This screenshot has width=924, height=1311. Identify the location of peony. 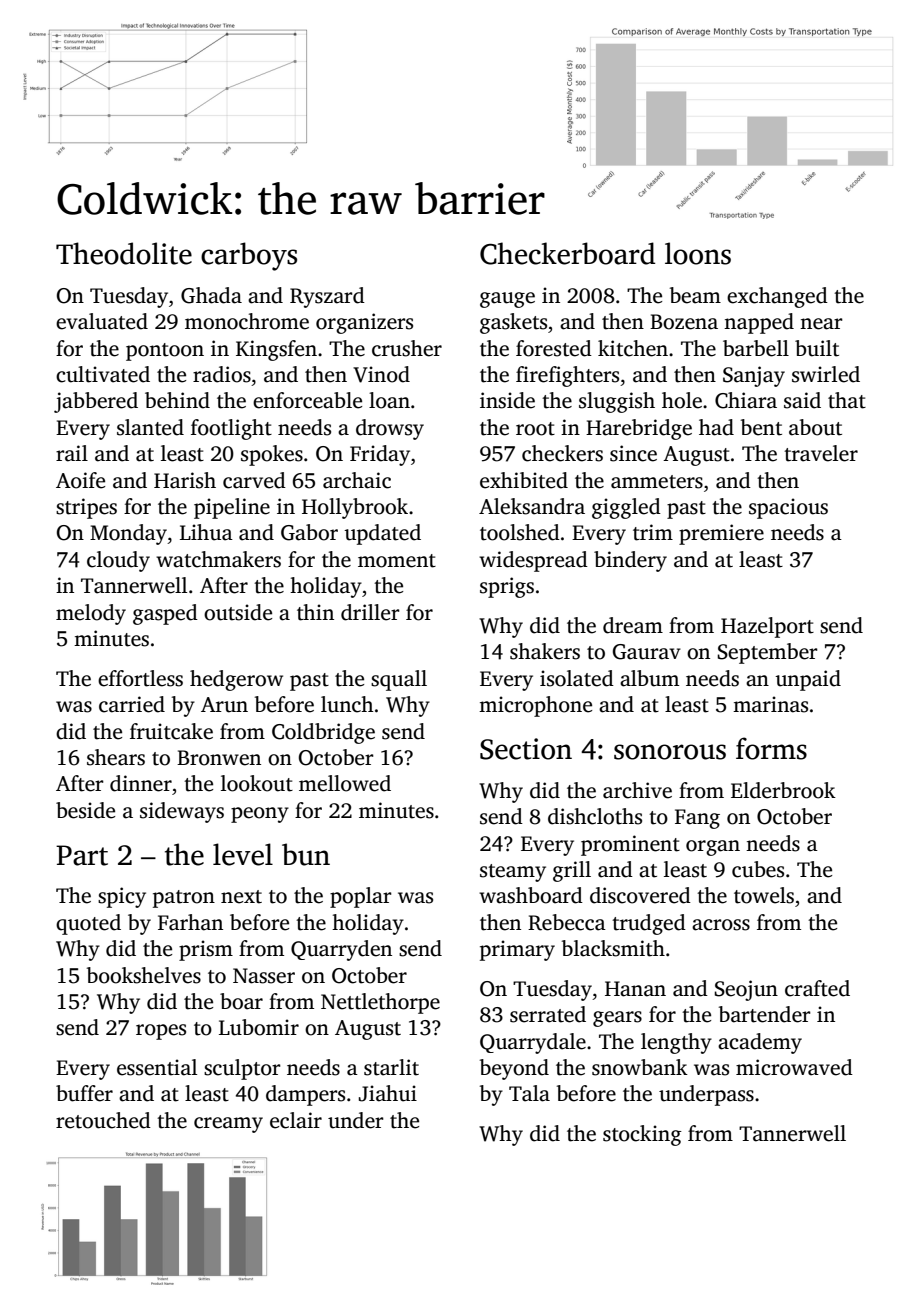
(260, 815).
